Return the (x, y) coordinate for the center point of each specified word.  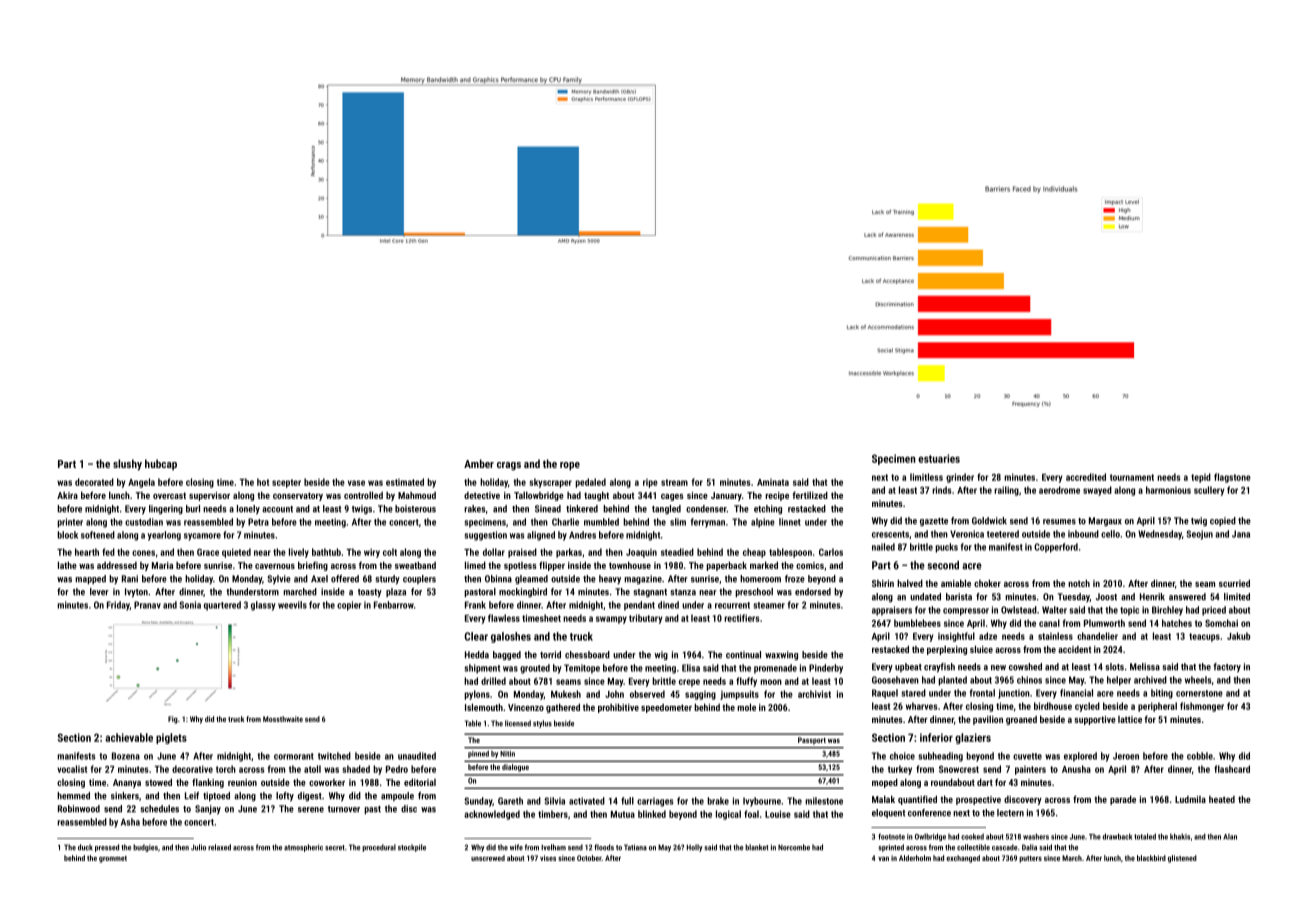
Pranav (147, 605)
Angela (141, 483)
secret (335, 848)
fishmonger (1202, 707)
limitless (926, 477)
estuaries (939, 458)
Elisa (691, 668)
